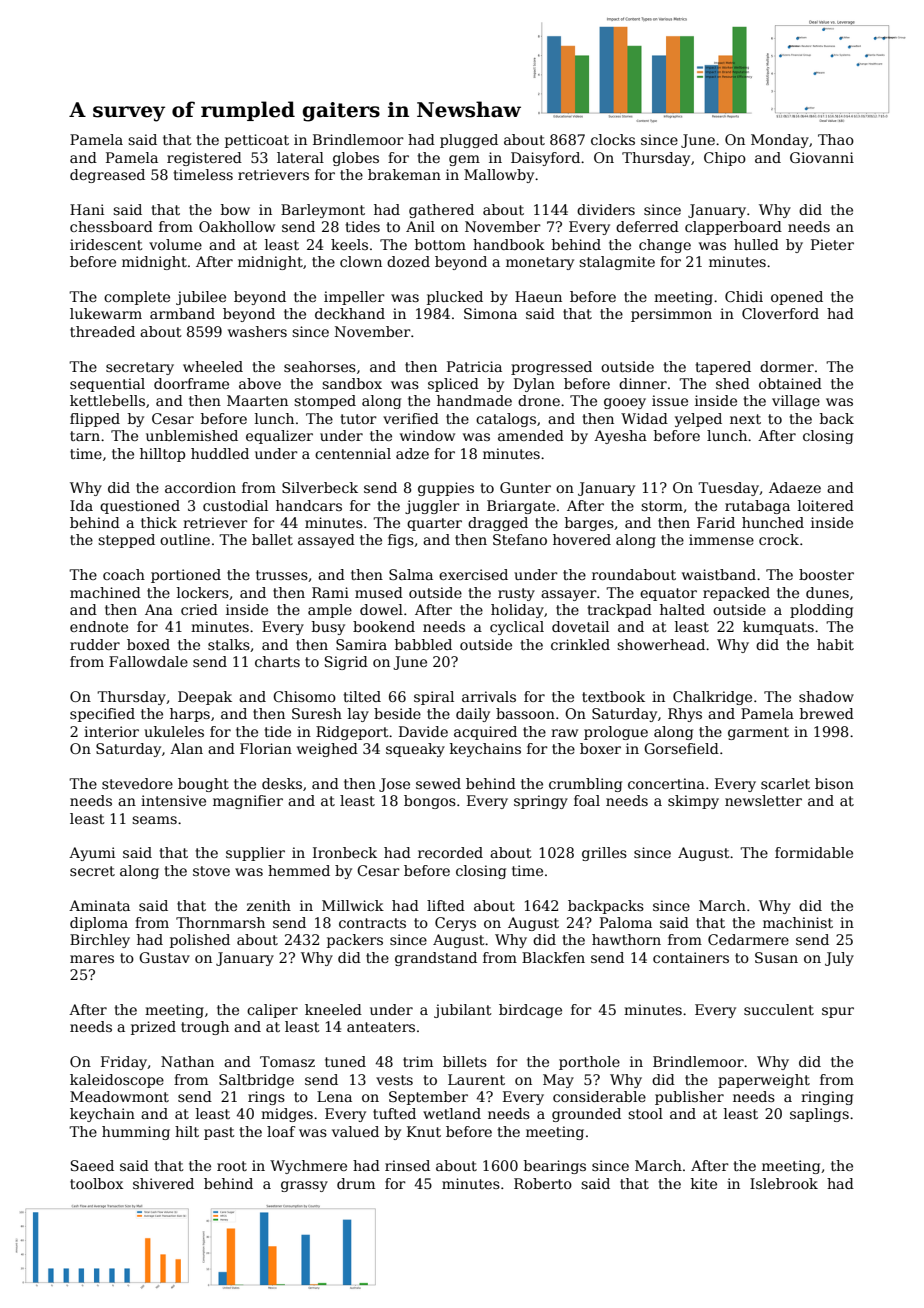  What do you see at coordinates (423, 644) in the image?
I see `babbled` at bounding box center [423, 644].
